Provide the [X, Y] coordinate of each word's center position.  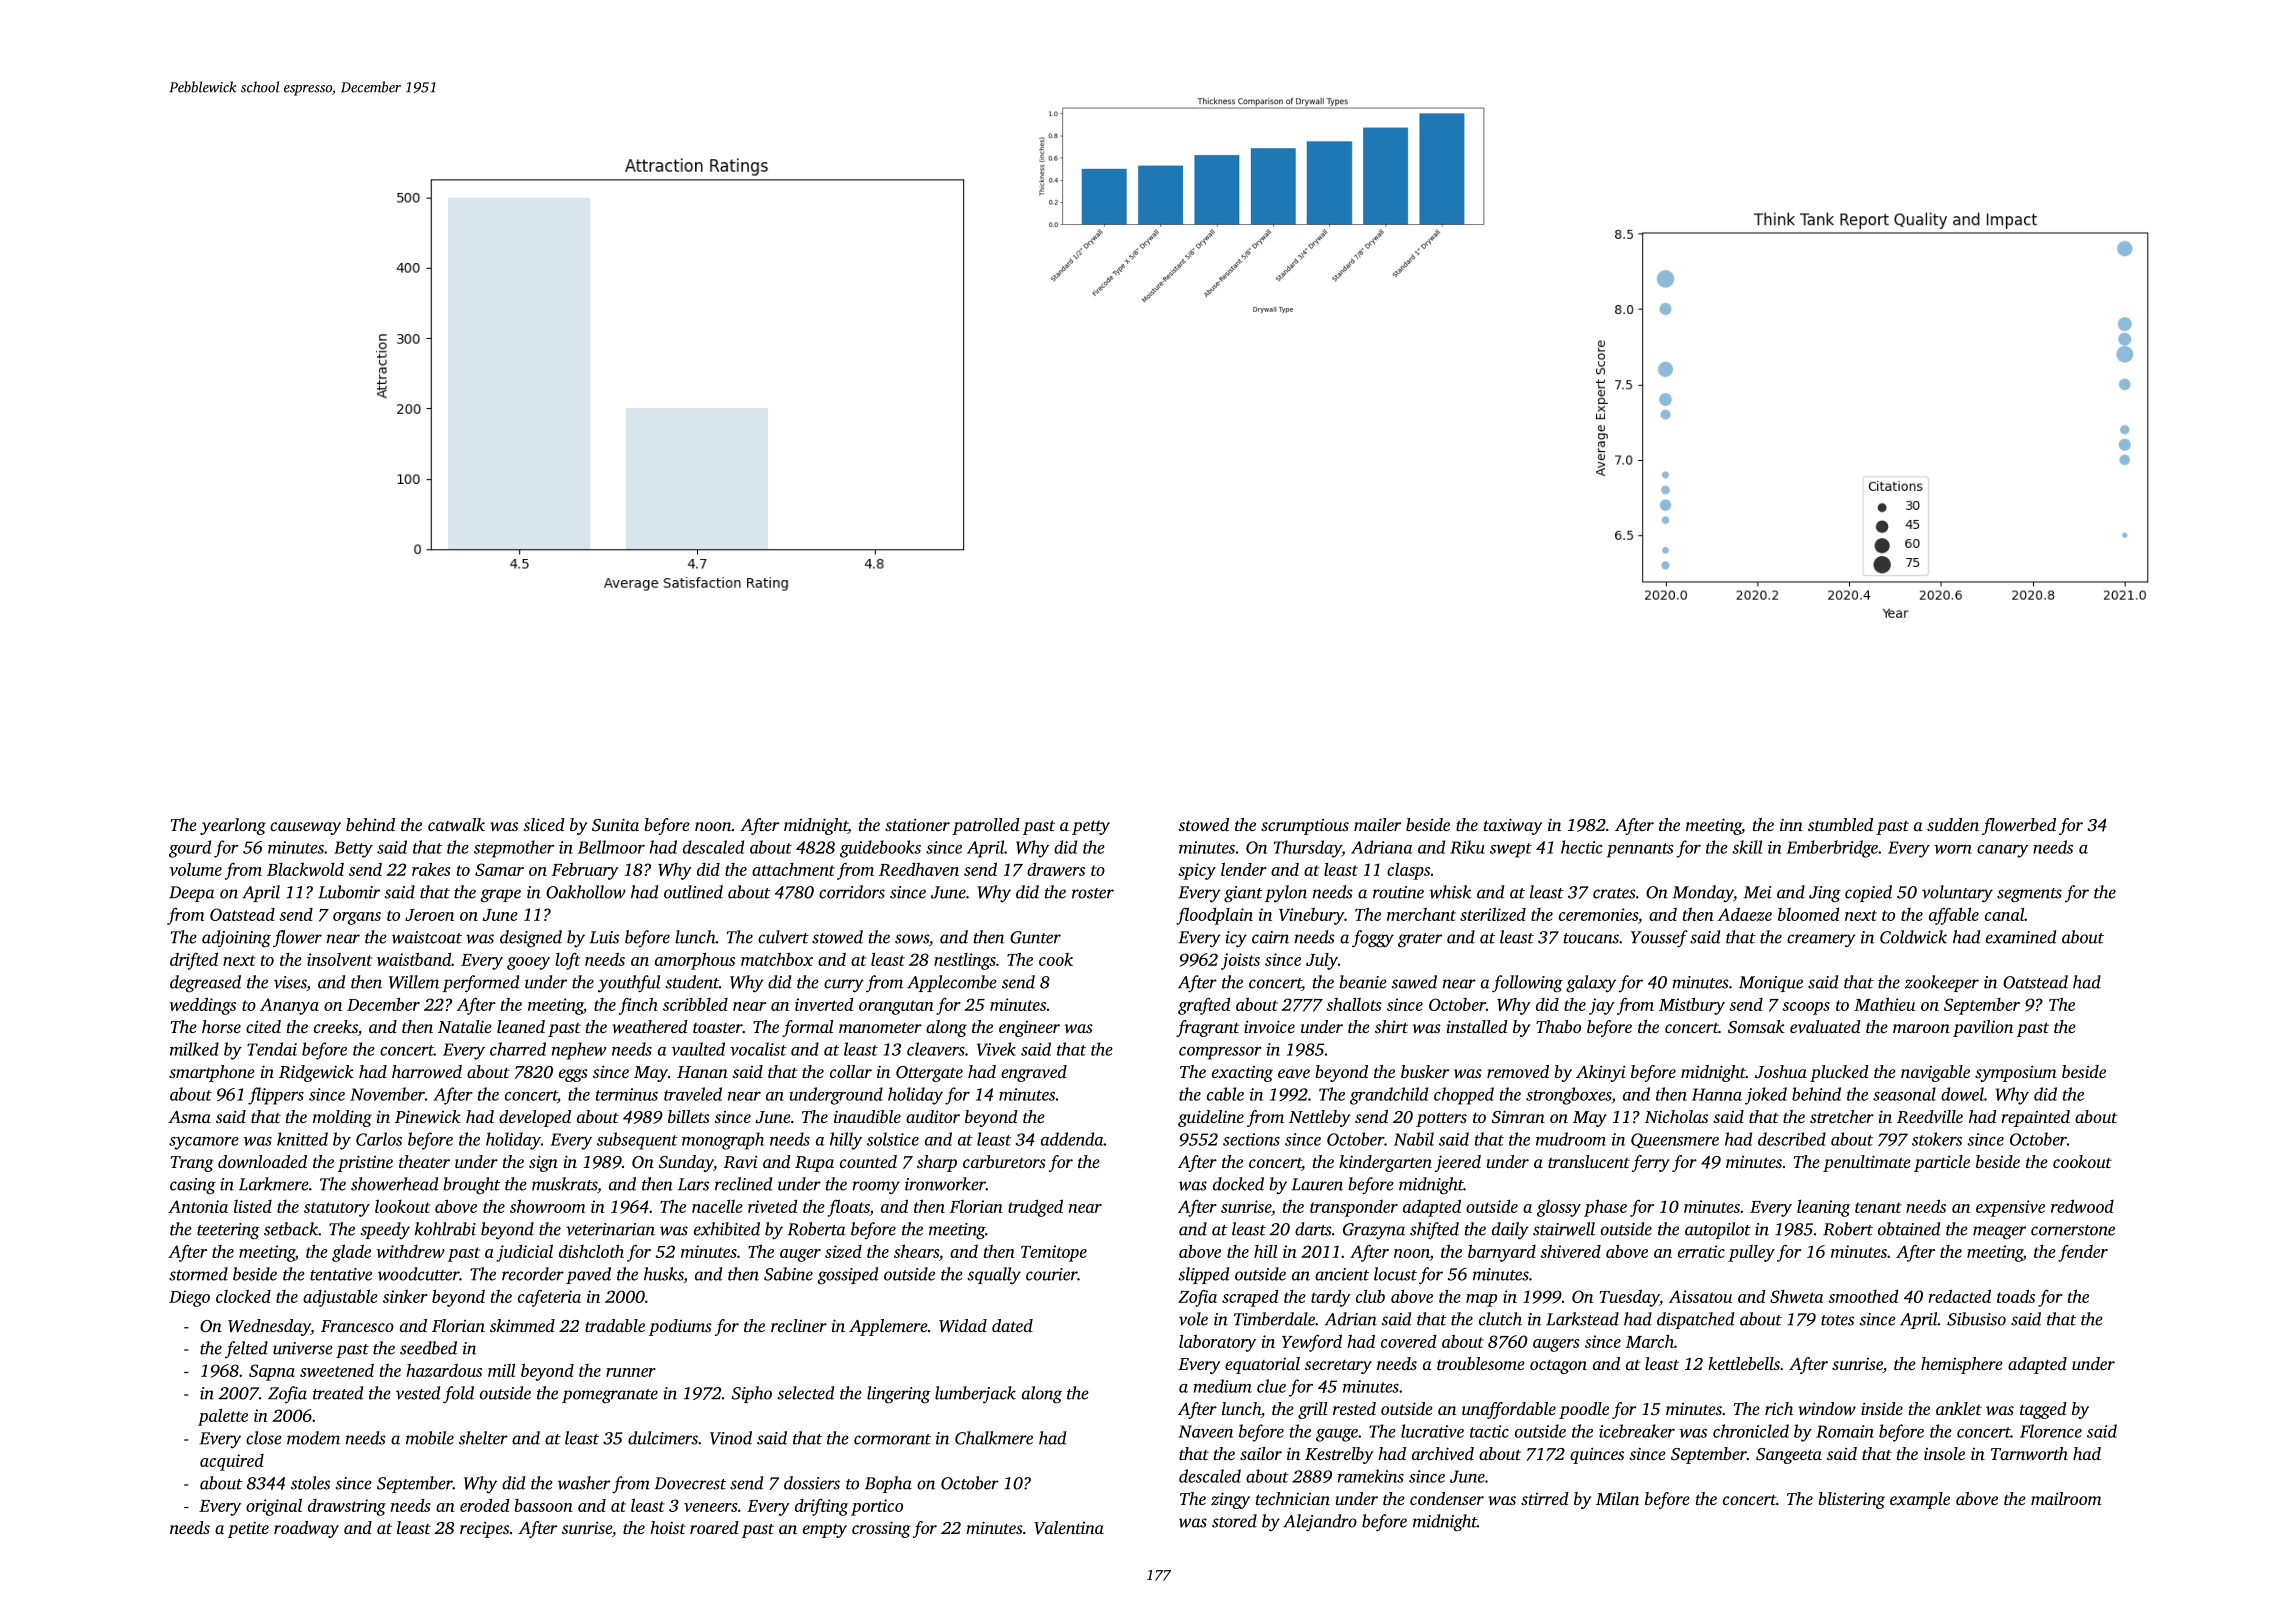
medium [1223, 1386]
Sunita [615, 825]
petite [248, 1530]
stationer [917, 824]
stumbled [1840, 824]
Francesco [357, 1326]
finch [638, 1006]
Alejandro [1320, 1523]
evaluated [1825, 1026]
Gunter [1035, 937]
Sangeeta [1789, 1456]
